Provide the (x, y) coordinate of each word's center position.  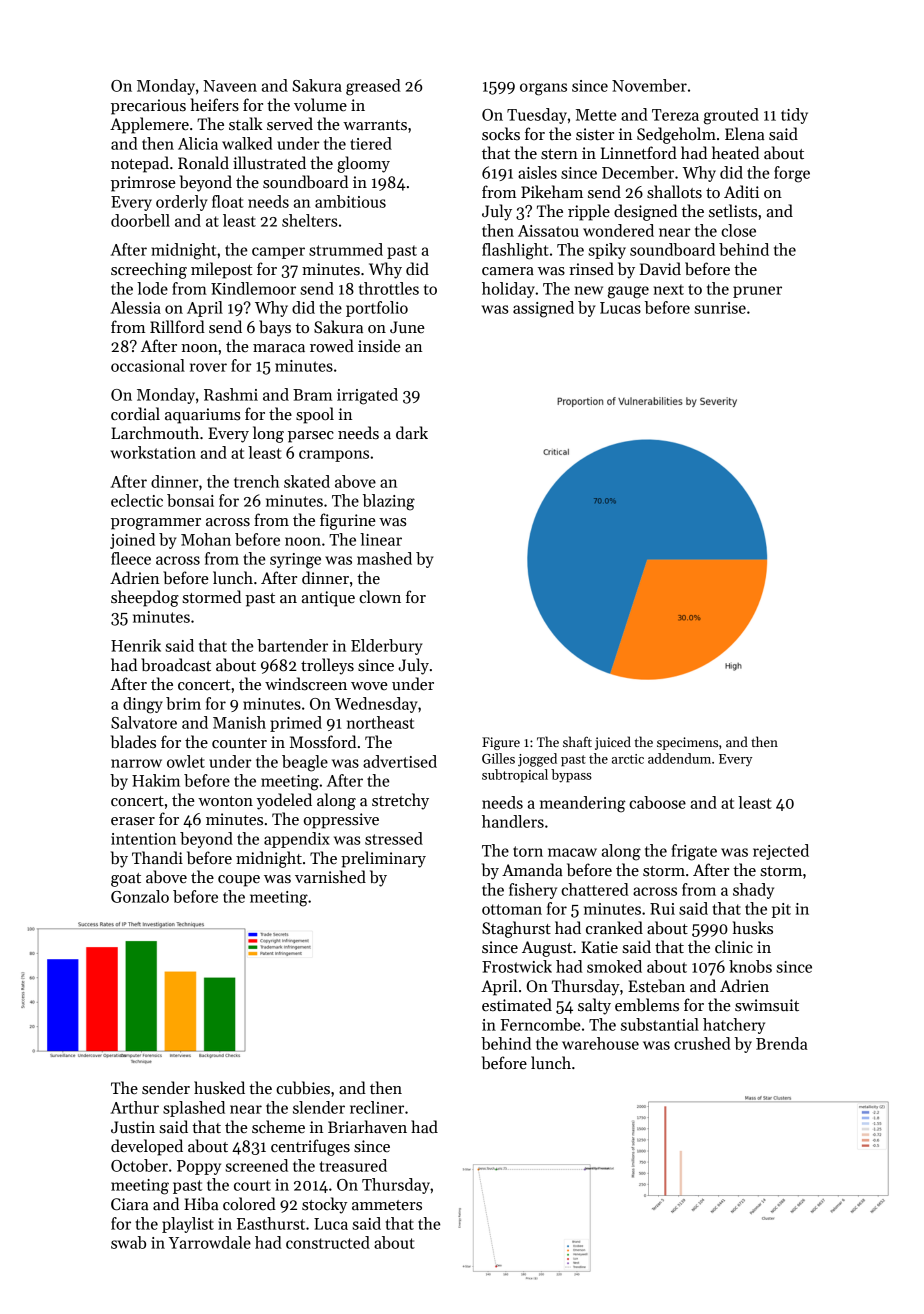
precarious (148, 107)
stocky (324, 1205)
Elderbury (387, 647)
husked (219, 1088)
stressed (394, 838)
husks (753, 928)
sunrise (720, 308)
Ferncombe (540, 1024)
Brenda (782, 1043)
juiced (613, 743)
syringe (295, 561)
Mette (596, 115)
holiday (508, 290)
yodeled (284, 801)
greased (373, 87)
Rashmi (231, 394)
